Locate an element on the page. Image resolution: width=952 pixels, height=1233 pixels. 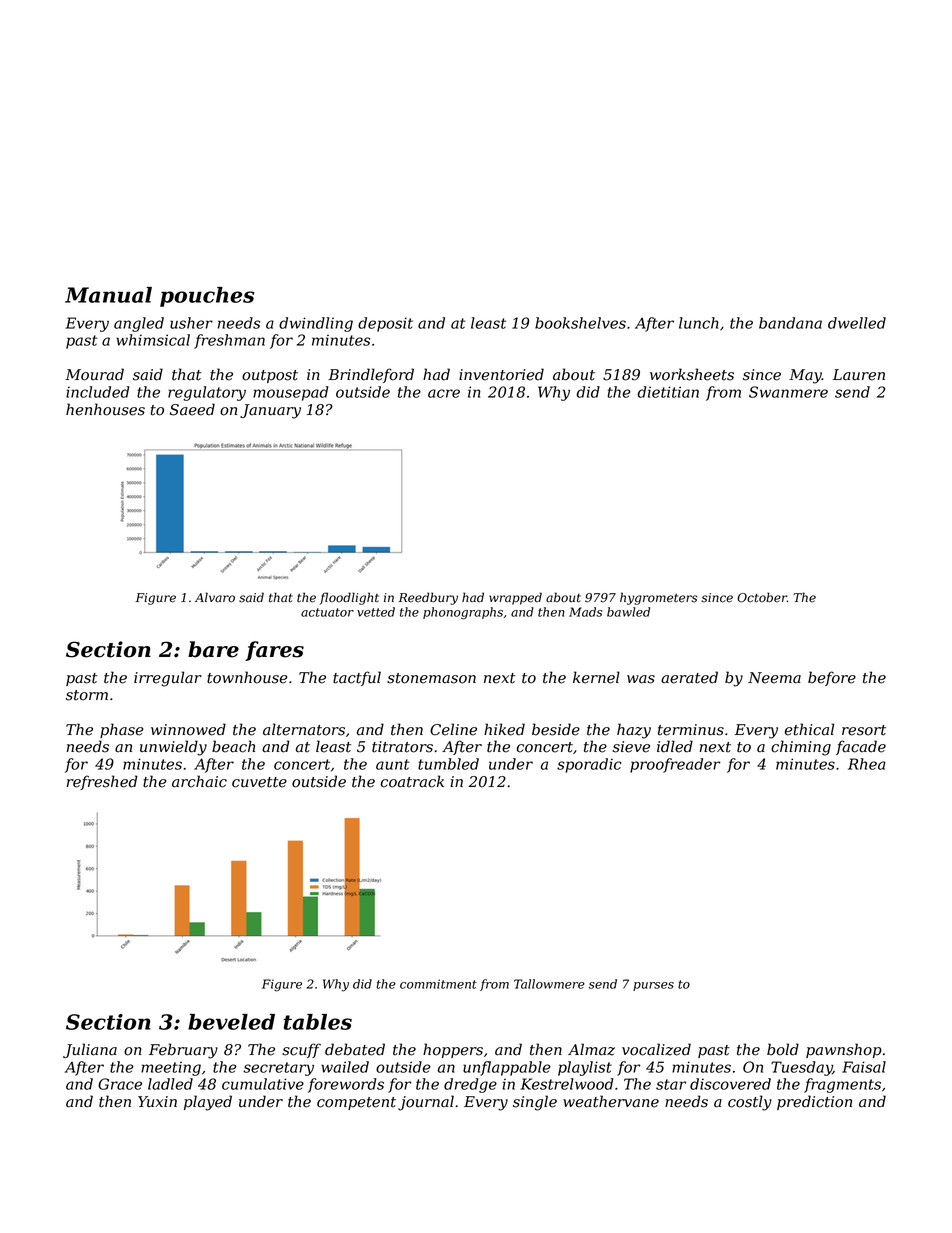
included is located at coordinates (97, 392).
